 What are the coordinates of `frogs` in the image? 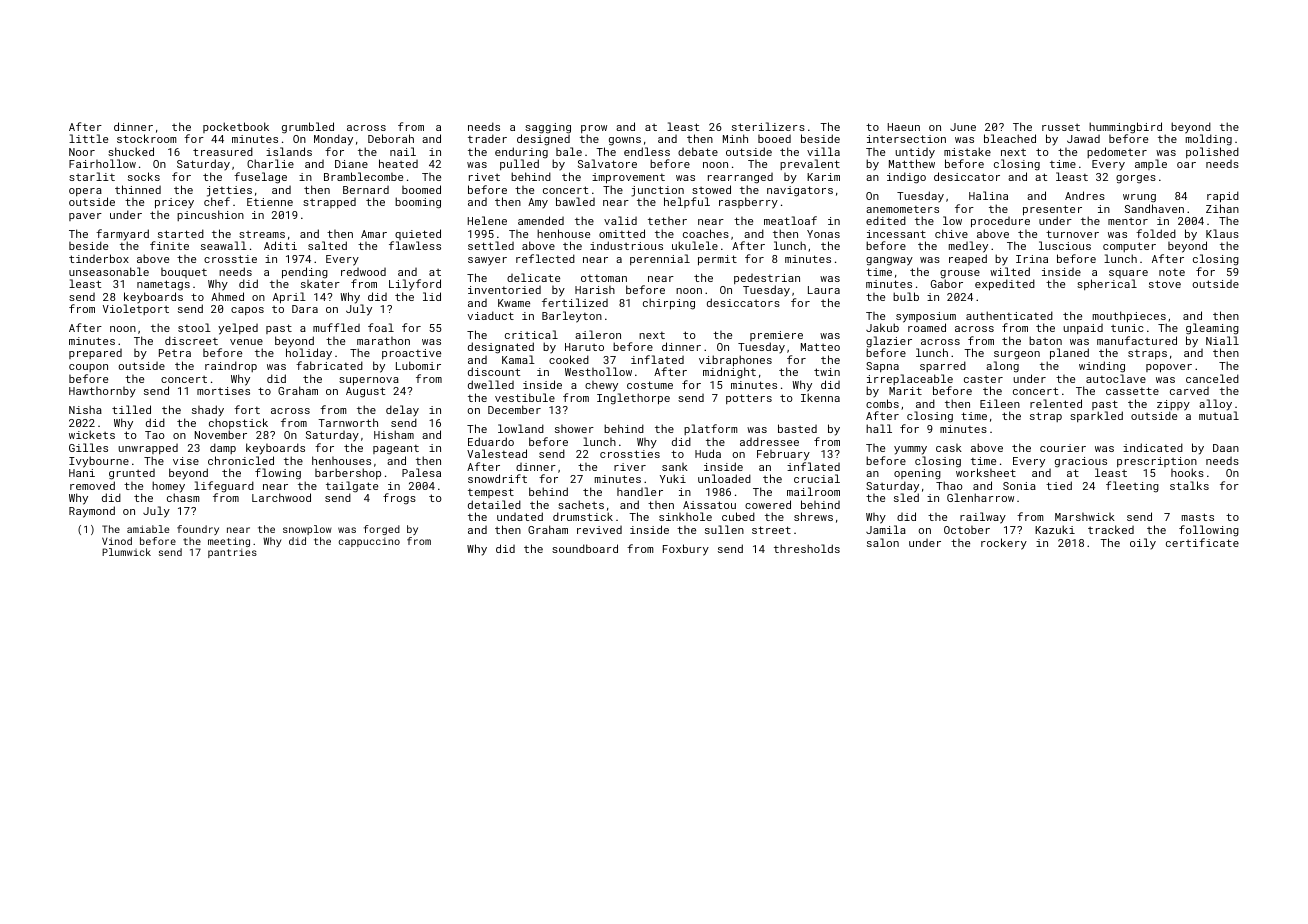 It's located at (399, 499).
